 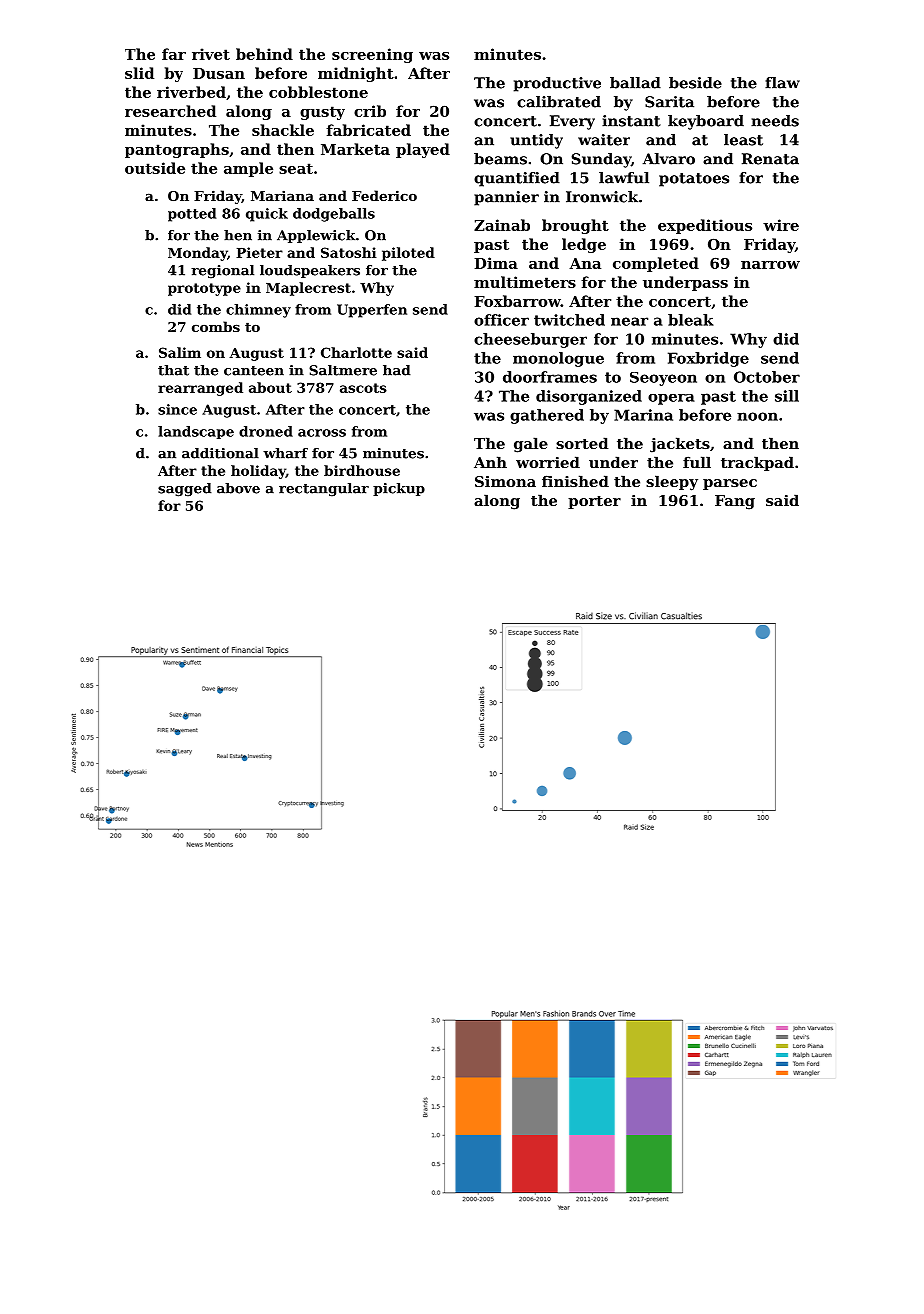 What do you see at coordinates (259, 252) in the screenshot?
I see `Pieter` at bounding box center [259, 252].
